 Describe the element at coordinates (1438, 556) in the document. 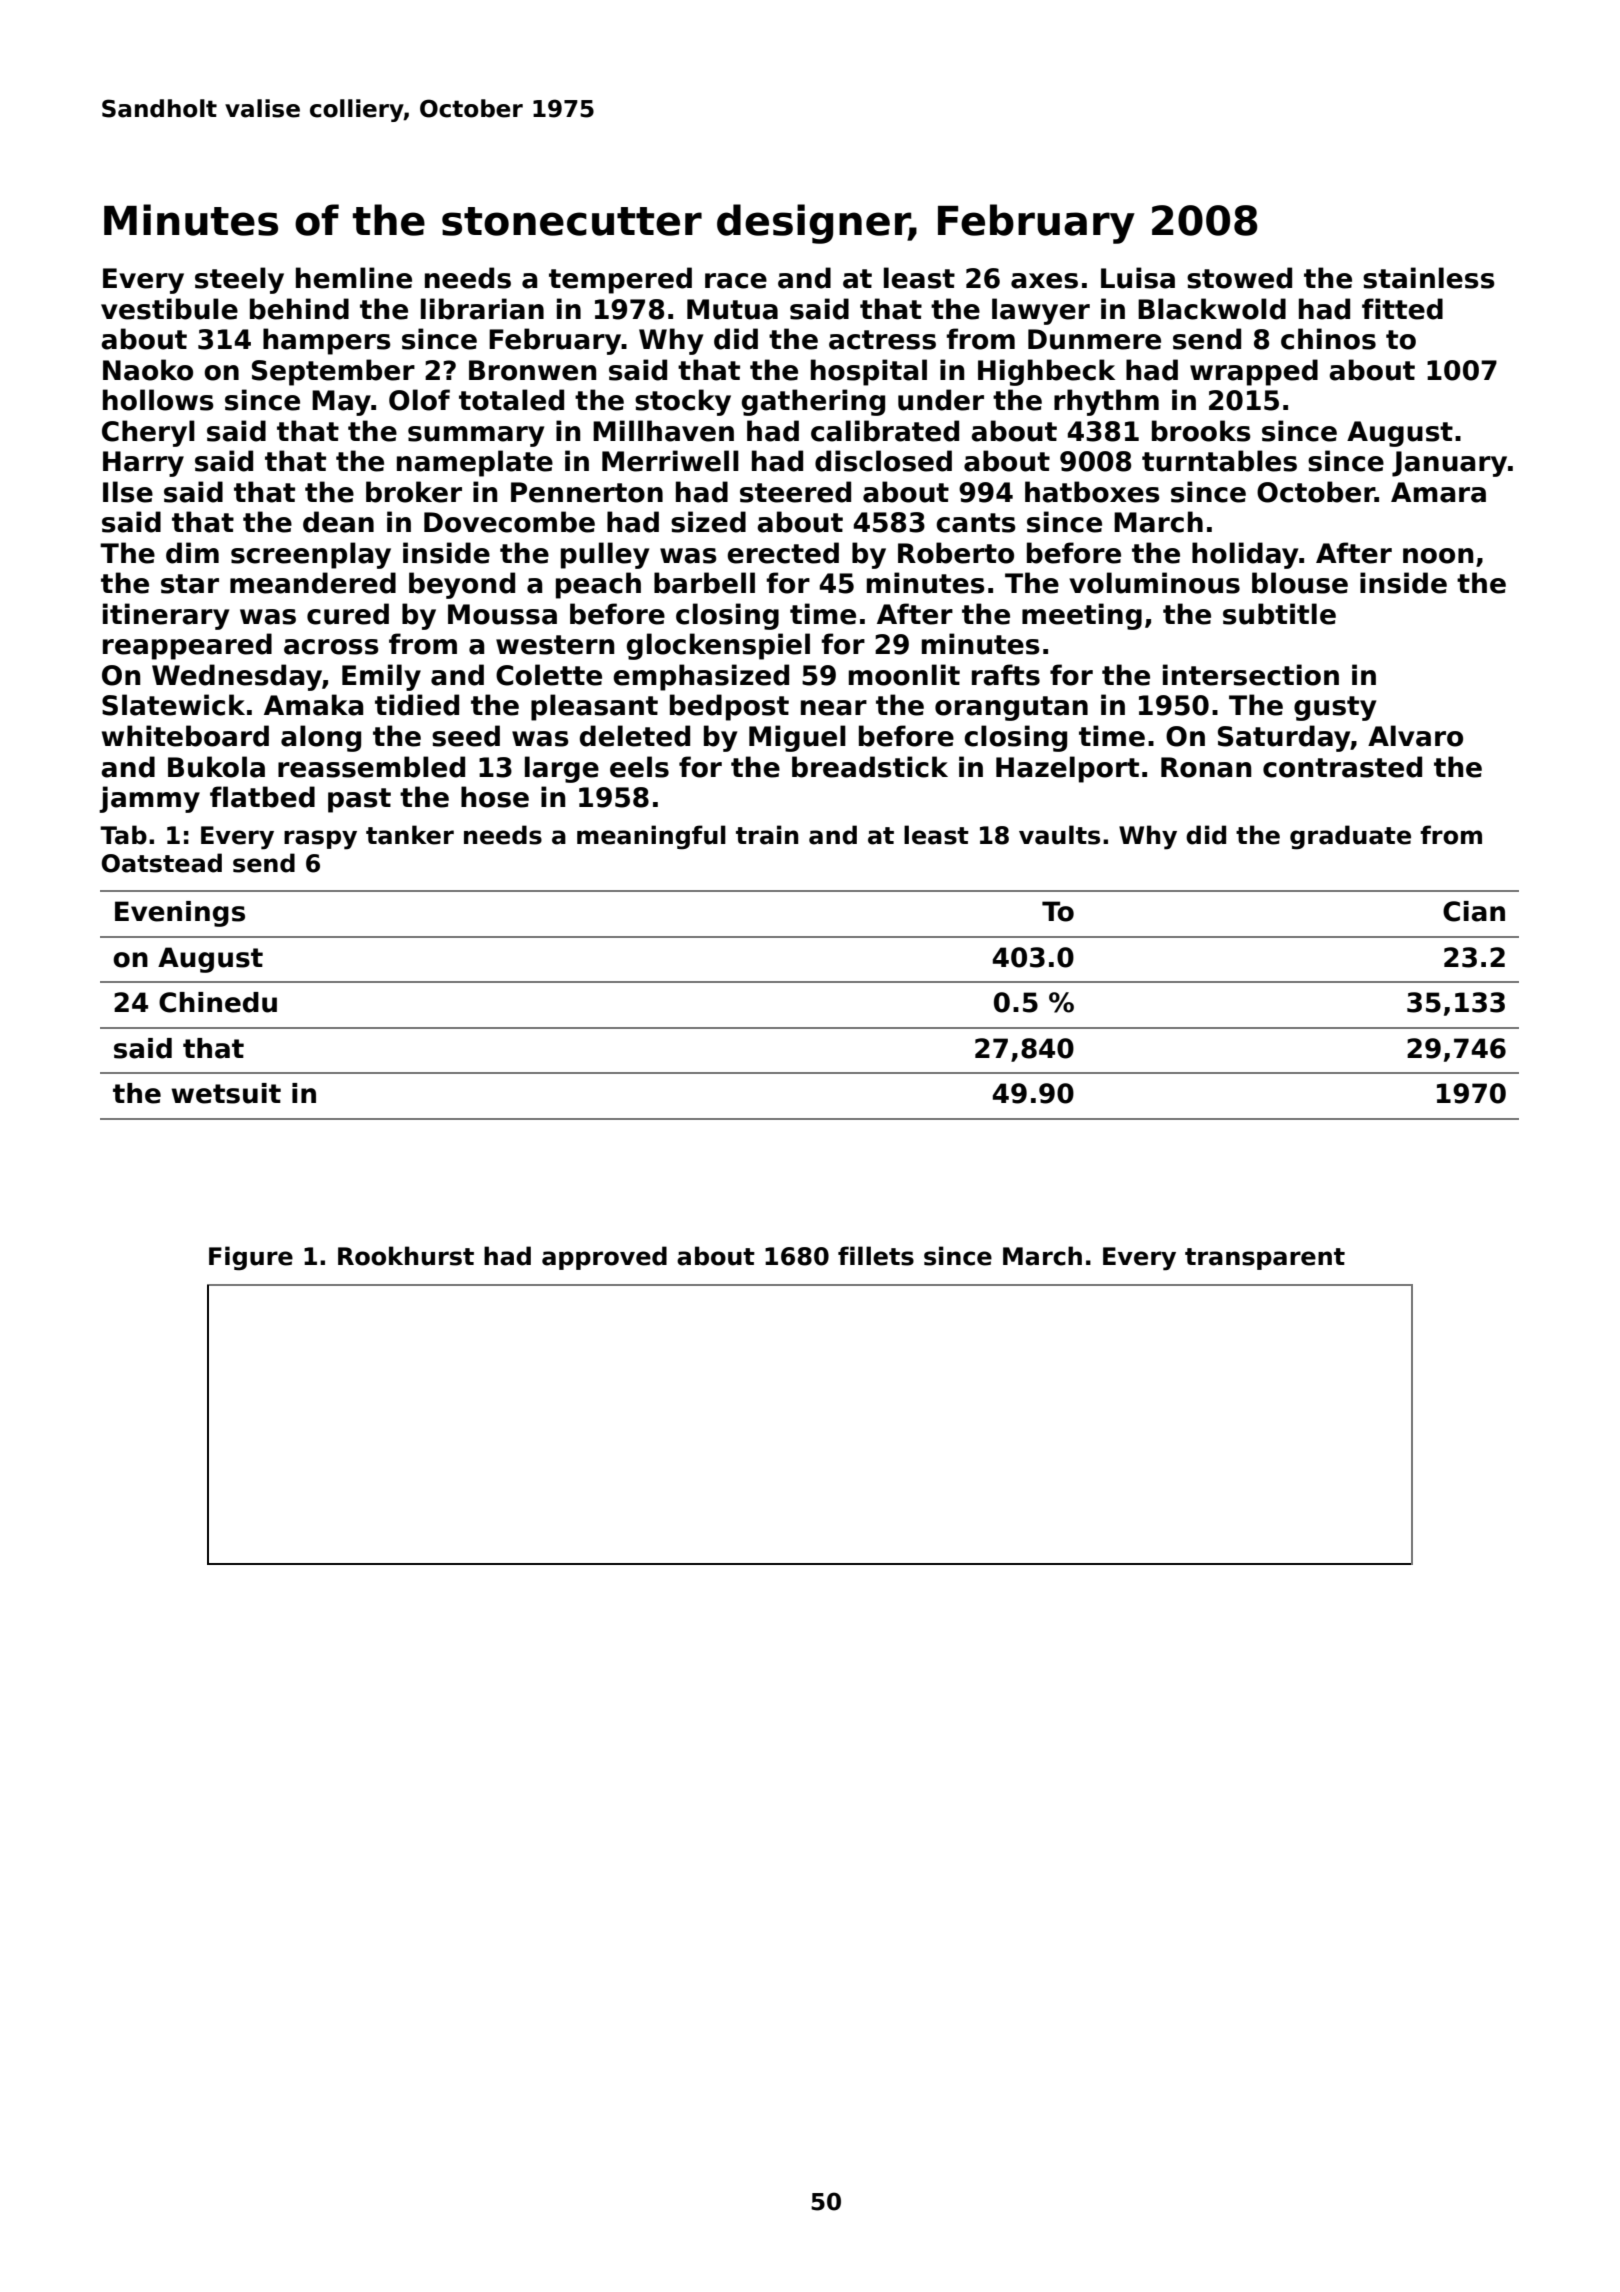

I see `noon` at that location.
